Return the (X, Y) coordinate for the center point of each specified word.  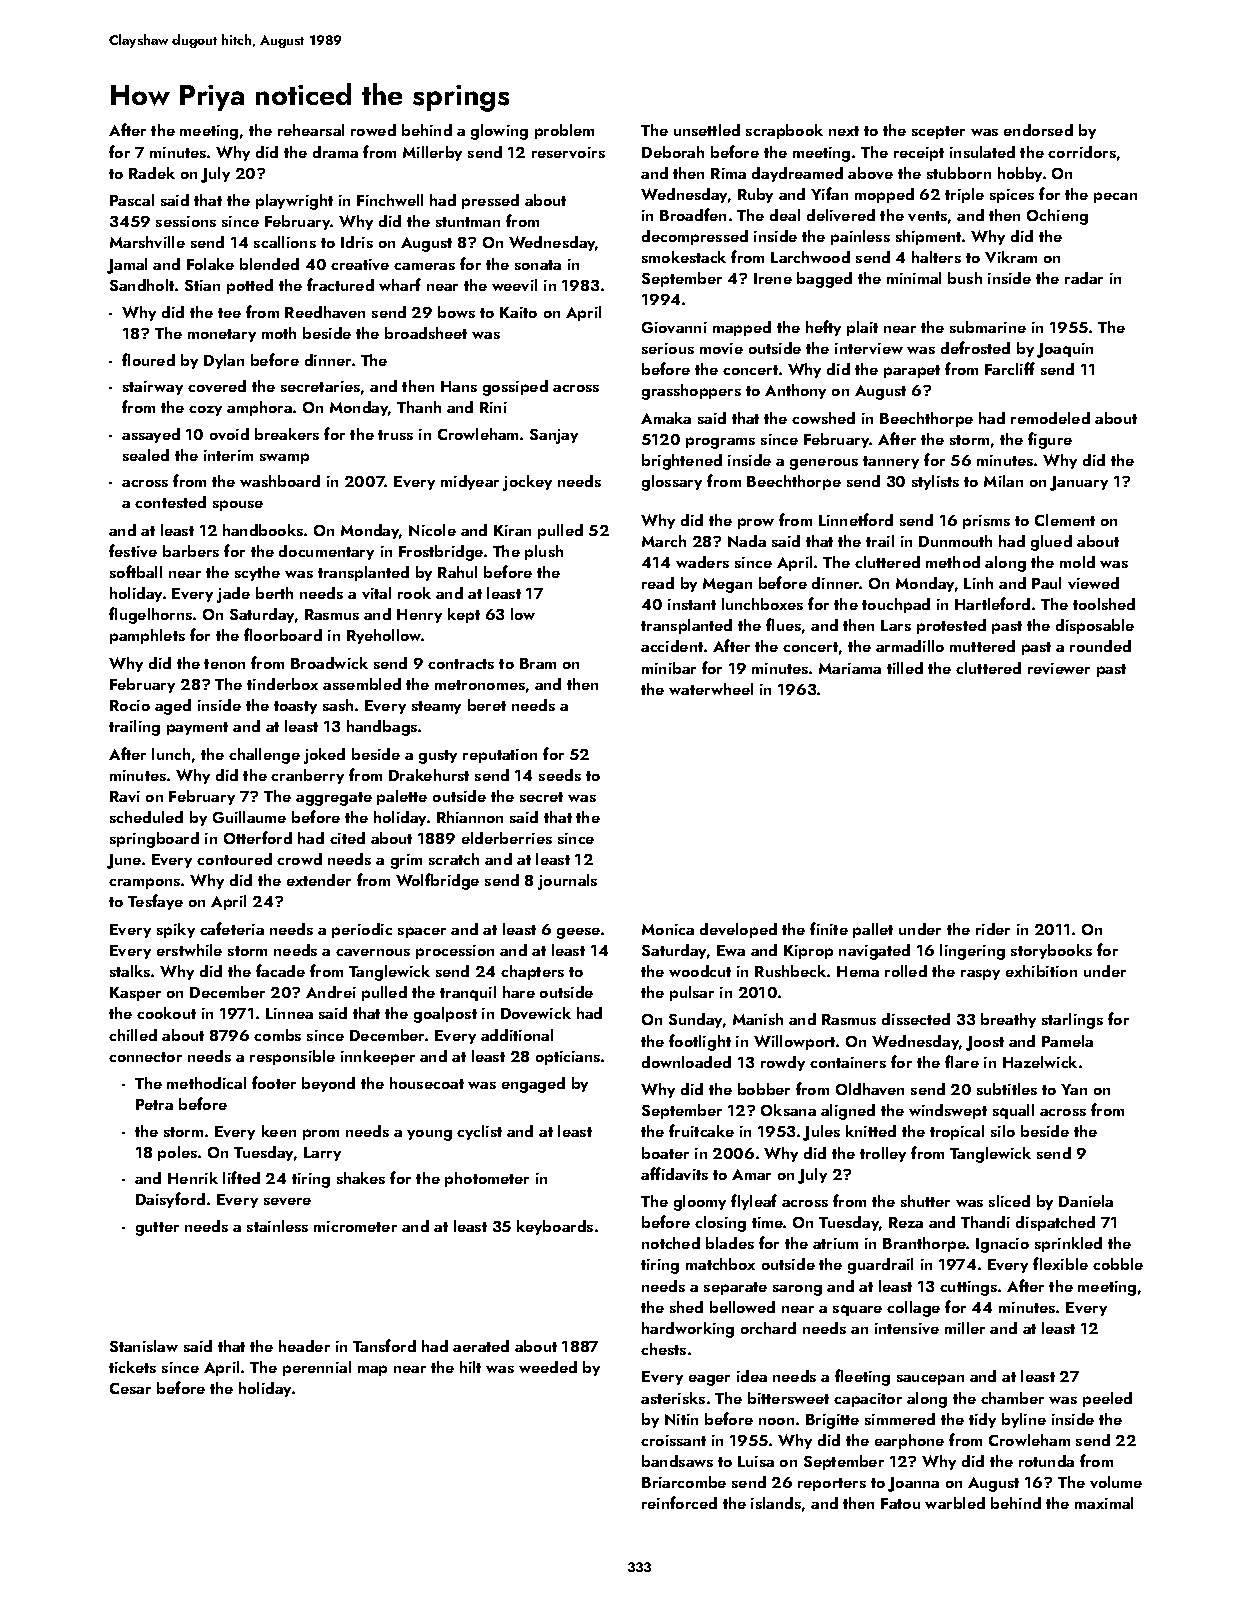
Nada (747, 541)
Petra (154, 1104)
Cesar (130, 1388)
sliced (1009, 1201)
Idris (357, 242)
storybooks (1051, 951)
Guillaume (249, 817)
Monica (668, 929)
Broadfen (693, 214)
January (1079, 483)
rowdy (783, 1063)
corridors (1082, 152)
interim (228, 455)
